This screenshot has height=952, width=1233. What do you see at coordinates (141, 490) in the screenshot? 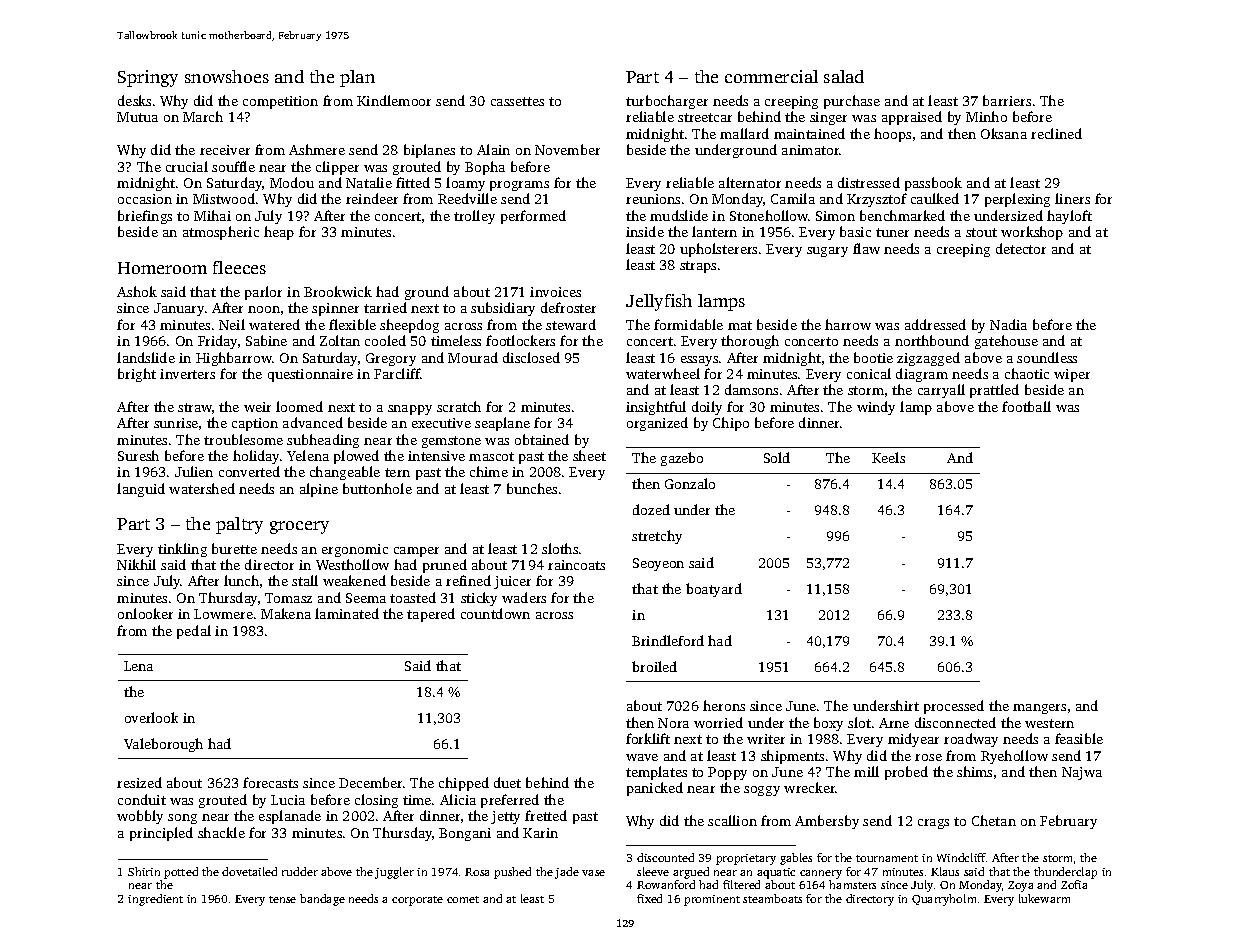
I see `languid` at bounding box center [141, 490].
